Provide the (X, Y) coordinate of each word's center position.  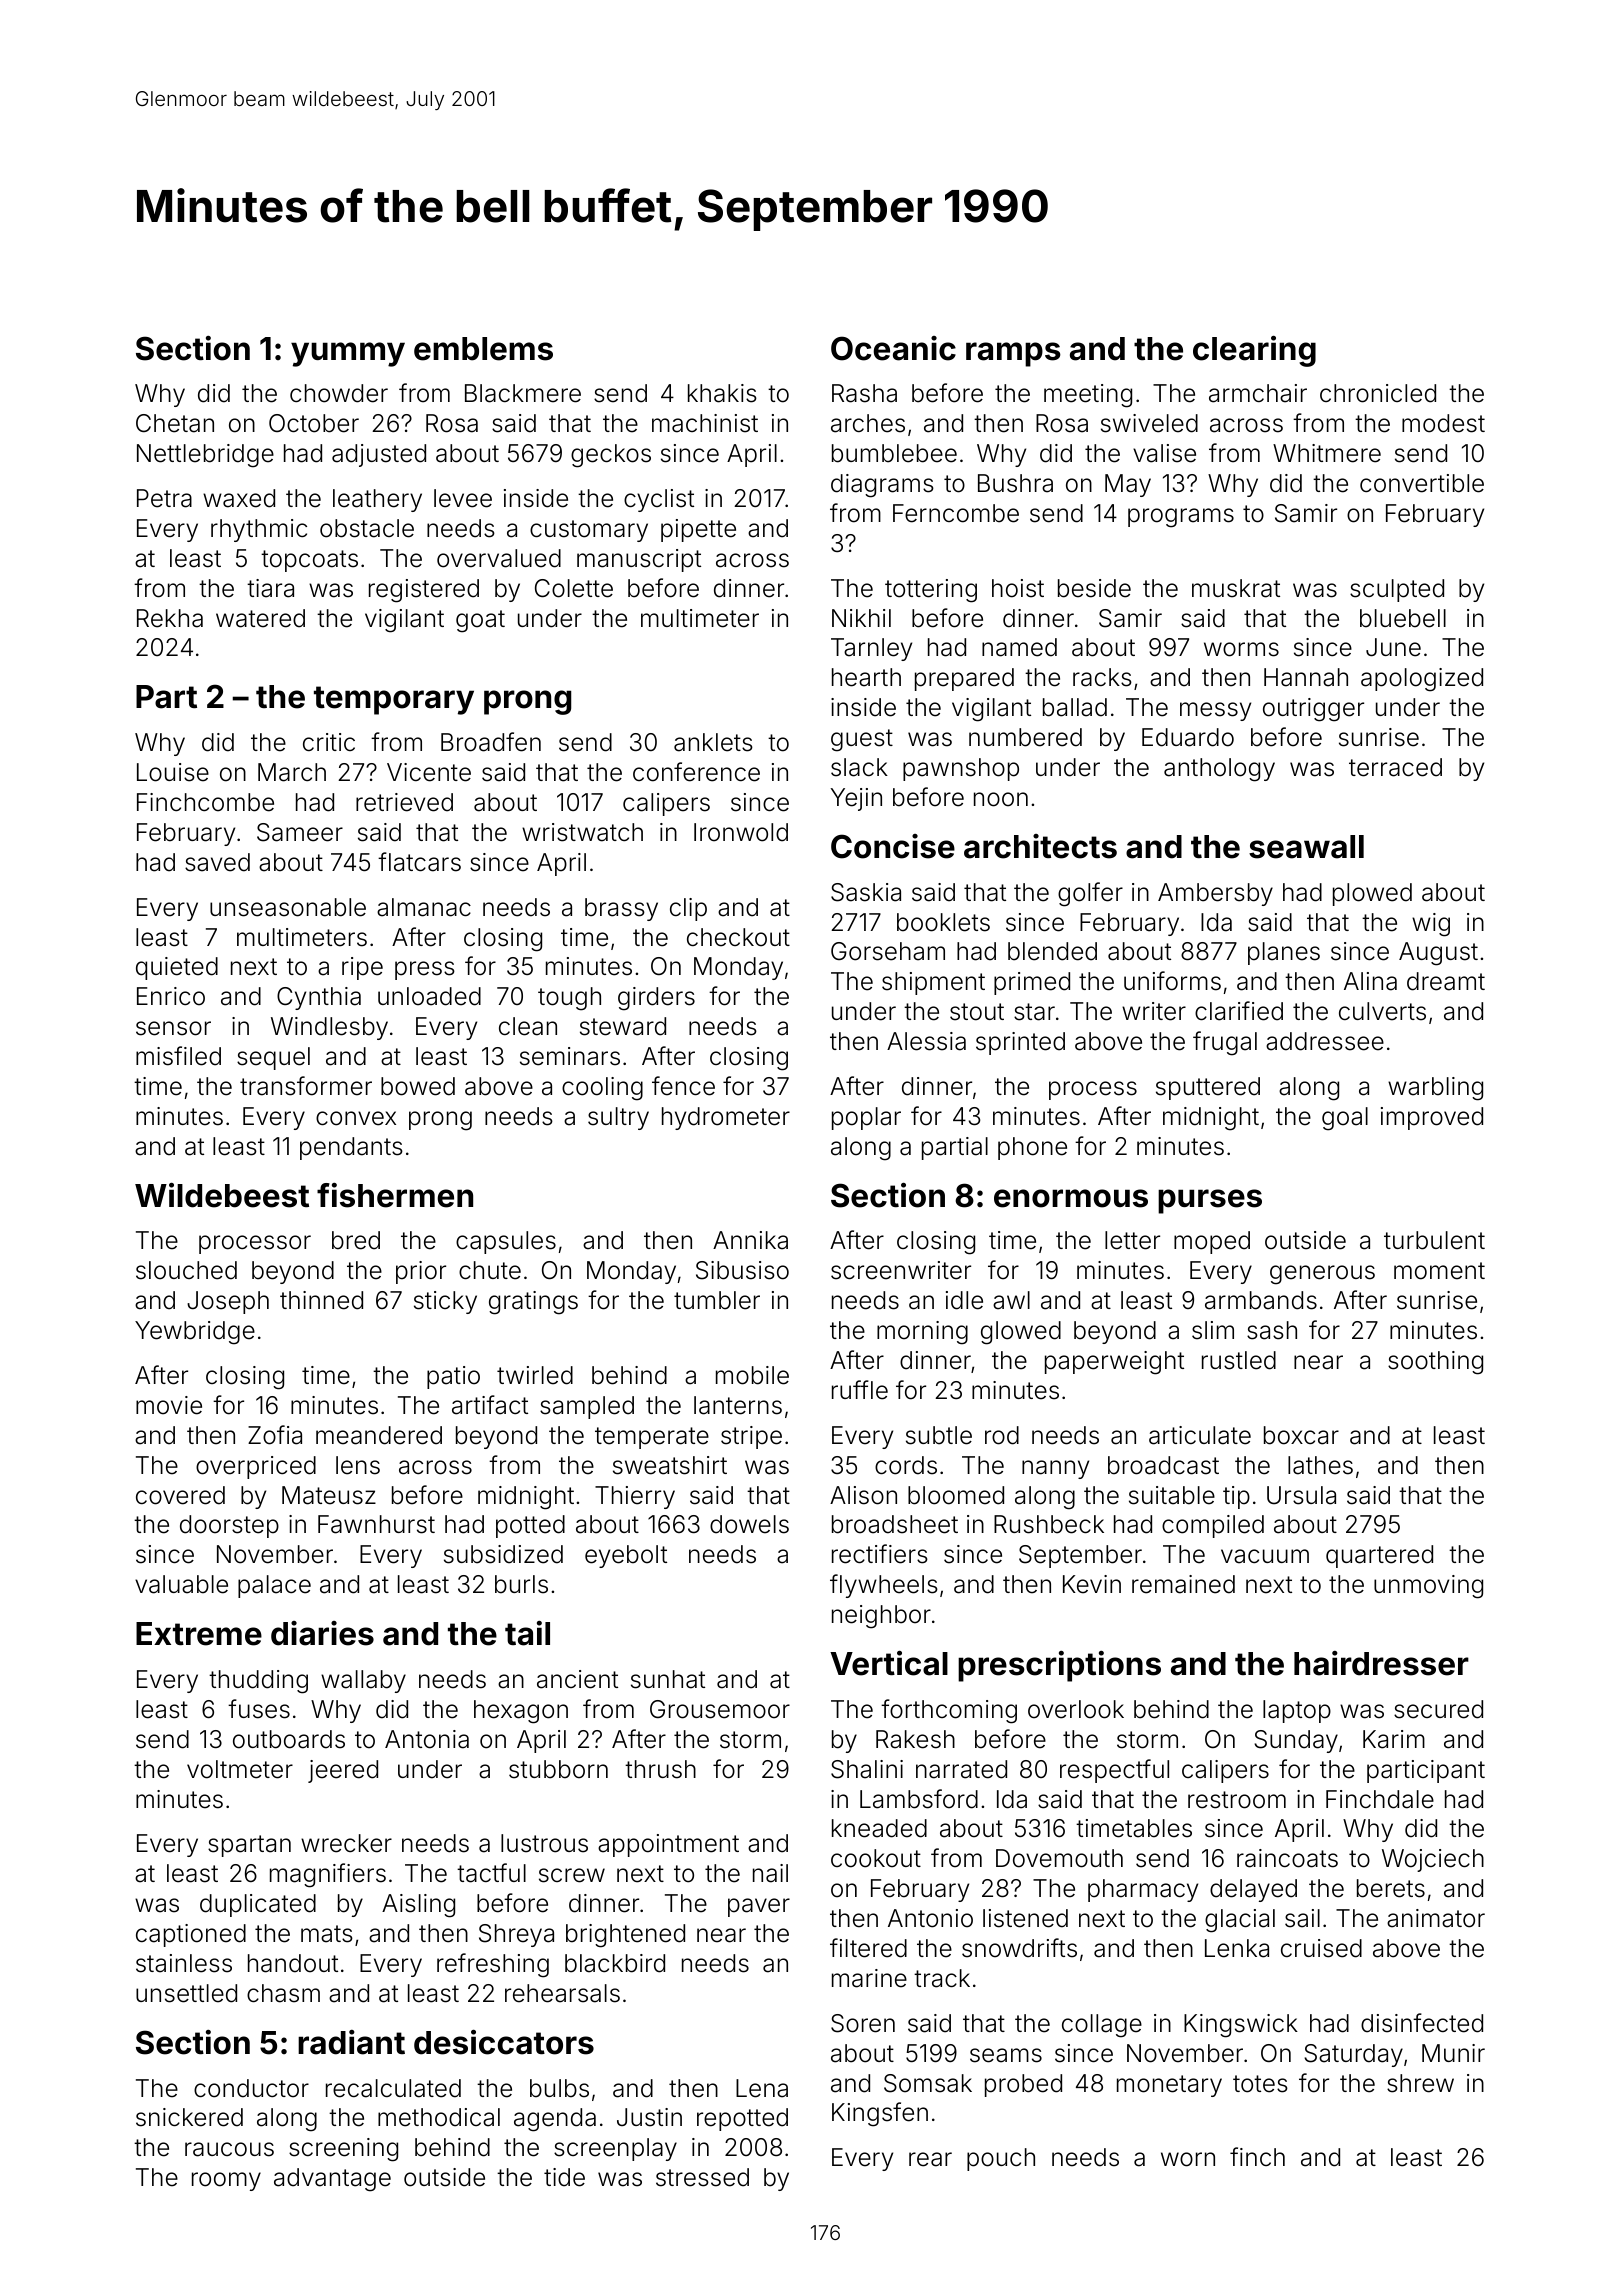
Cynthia (319, 998)
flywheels (884, 1586)
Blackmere (523, 393)
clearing (1254, 351)
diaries (322, 1633)
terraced (1395, 767)
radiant (351, 2042)
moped (1212, 1242)
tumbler (717, 1300)
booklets (943, 922)
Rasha (864, 393)
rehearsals (562, 1993)
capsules (506, 1242)
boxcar (1301, 1435)
